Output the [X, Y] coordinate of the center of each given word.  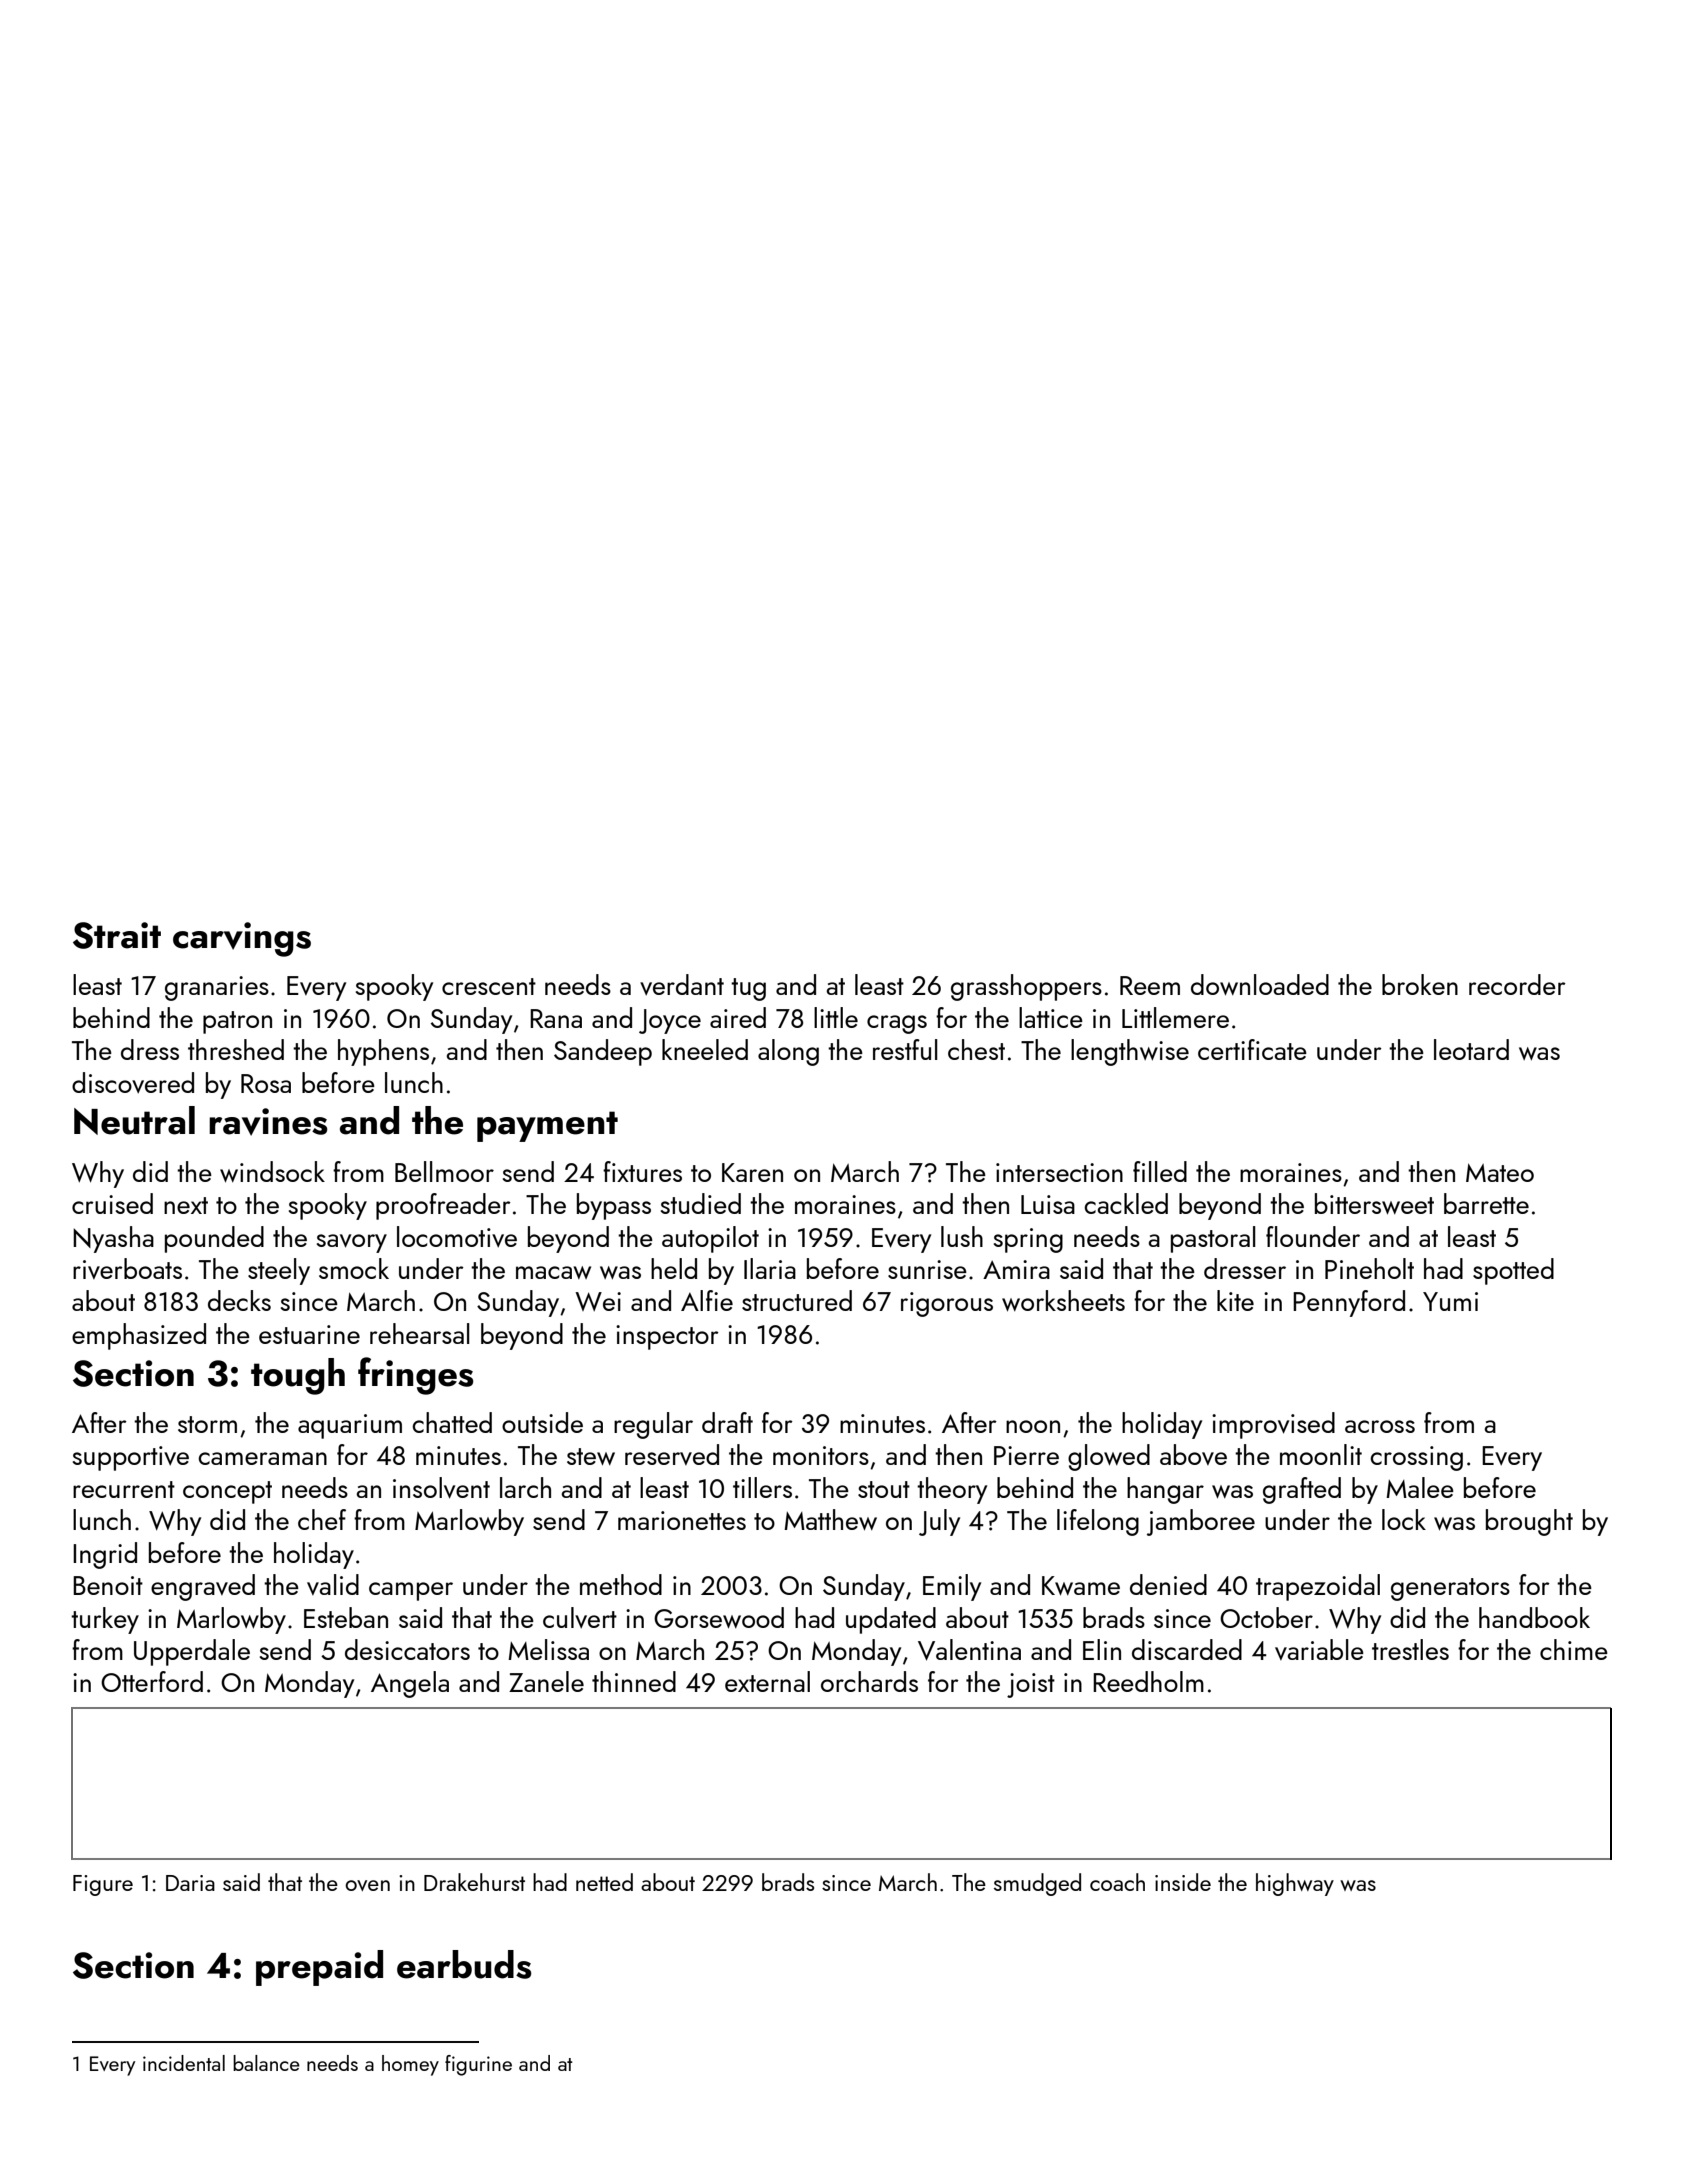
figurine [478, 2065]
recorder [1517, 984]
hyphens [383, 1052]
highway [1295, 1884]
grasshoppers [1026, 987]
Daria [190, 1883]
